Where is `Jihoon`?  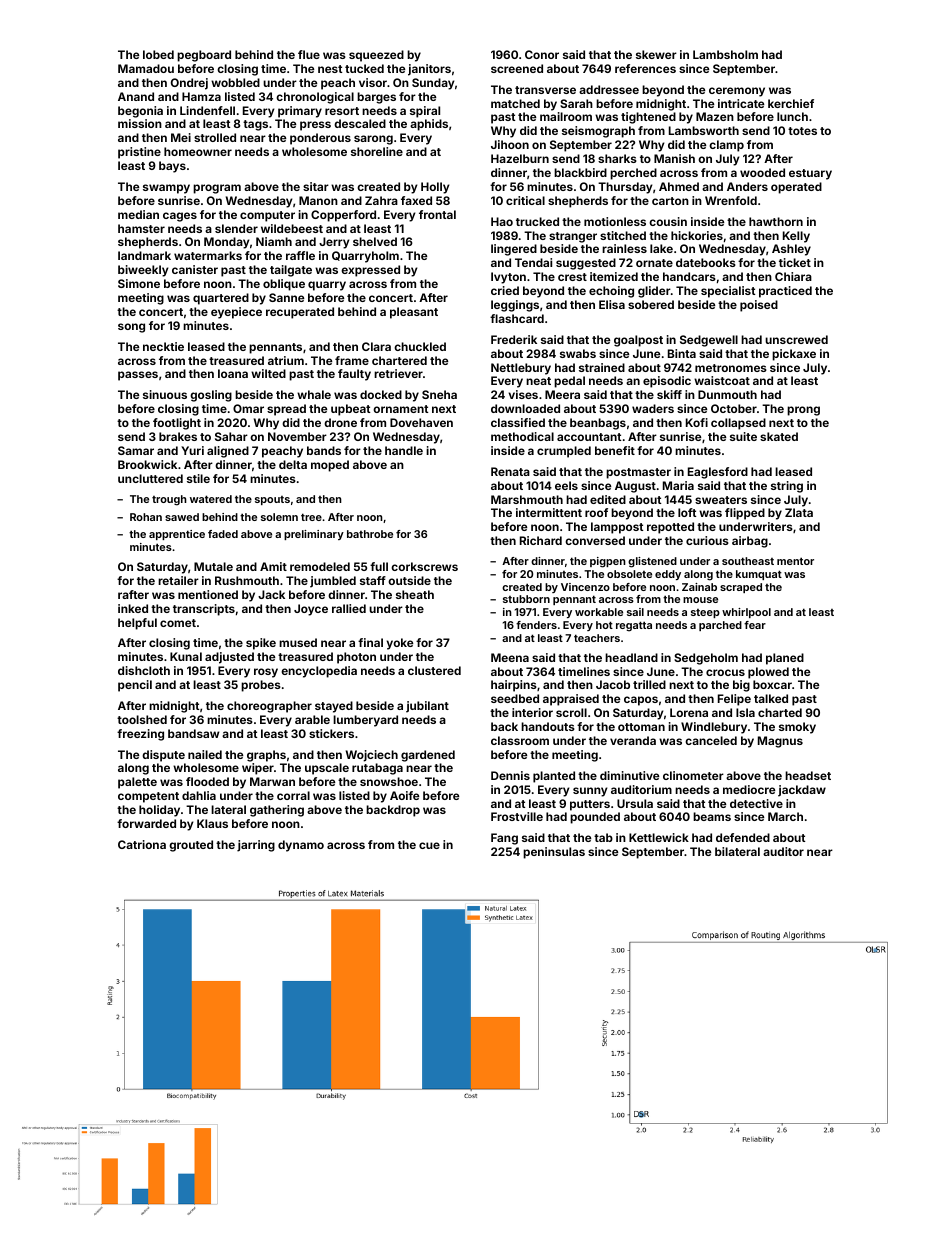 Jihoon is located at coordinates (510, 144).
